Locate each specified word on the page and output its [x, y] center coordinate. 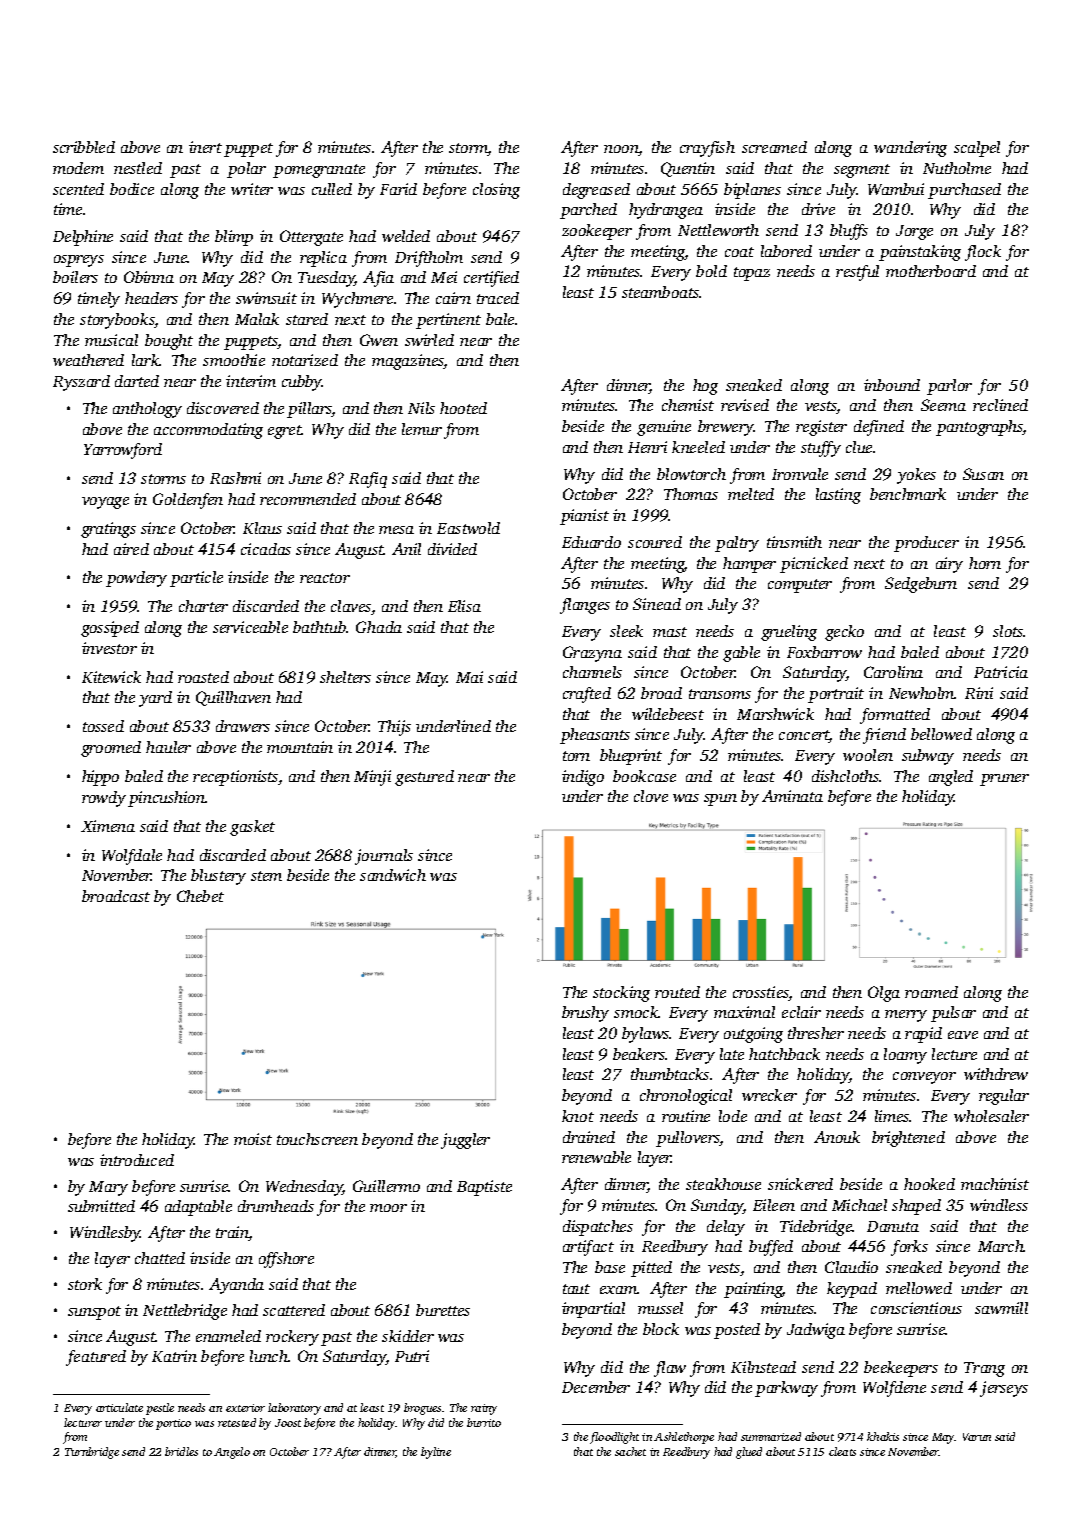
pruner [1004, 780]
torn [576, 756]
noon [621, 150]
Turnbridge [92, 1453]
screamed [774, 147]
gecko [844, 633]
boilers [75, 277]
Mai [469, 677]
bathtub [319, 627]
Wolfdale [132, 857]
